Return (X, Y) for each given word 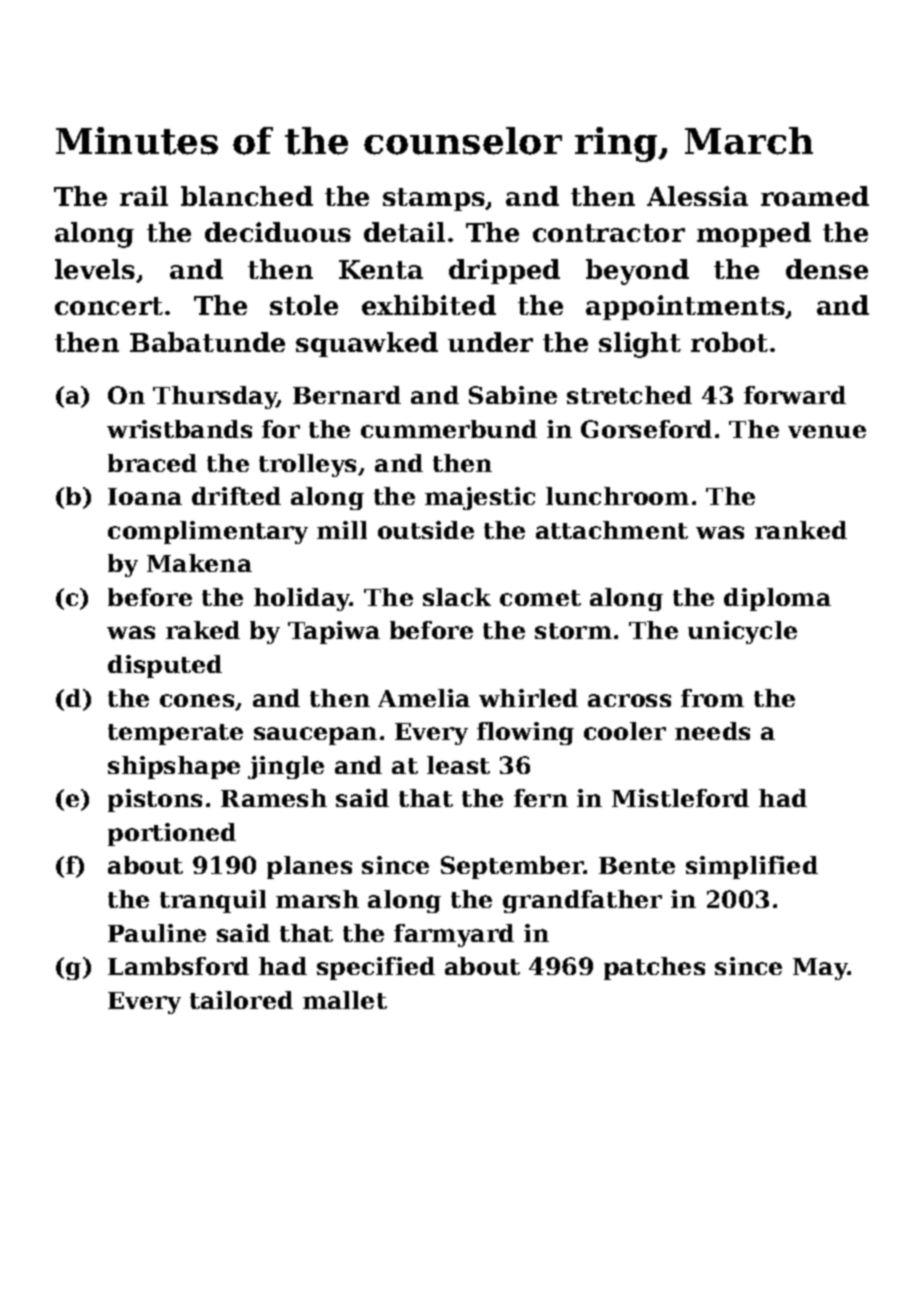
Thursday (215, 397)
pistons (155, 800)
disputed (165, 666)
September (512, 867)
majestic (480, 498)
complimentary (208, 532)
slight (640, 345)
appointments (685, 307)
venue (827, 431)
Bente (637, 865)
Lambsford (178, 966)
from (712, 698)
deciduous (278, 232)
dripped (504, 271)
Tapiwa (334, 632)
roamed (815, 196)
